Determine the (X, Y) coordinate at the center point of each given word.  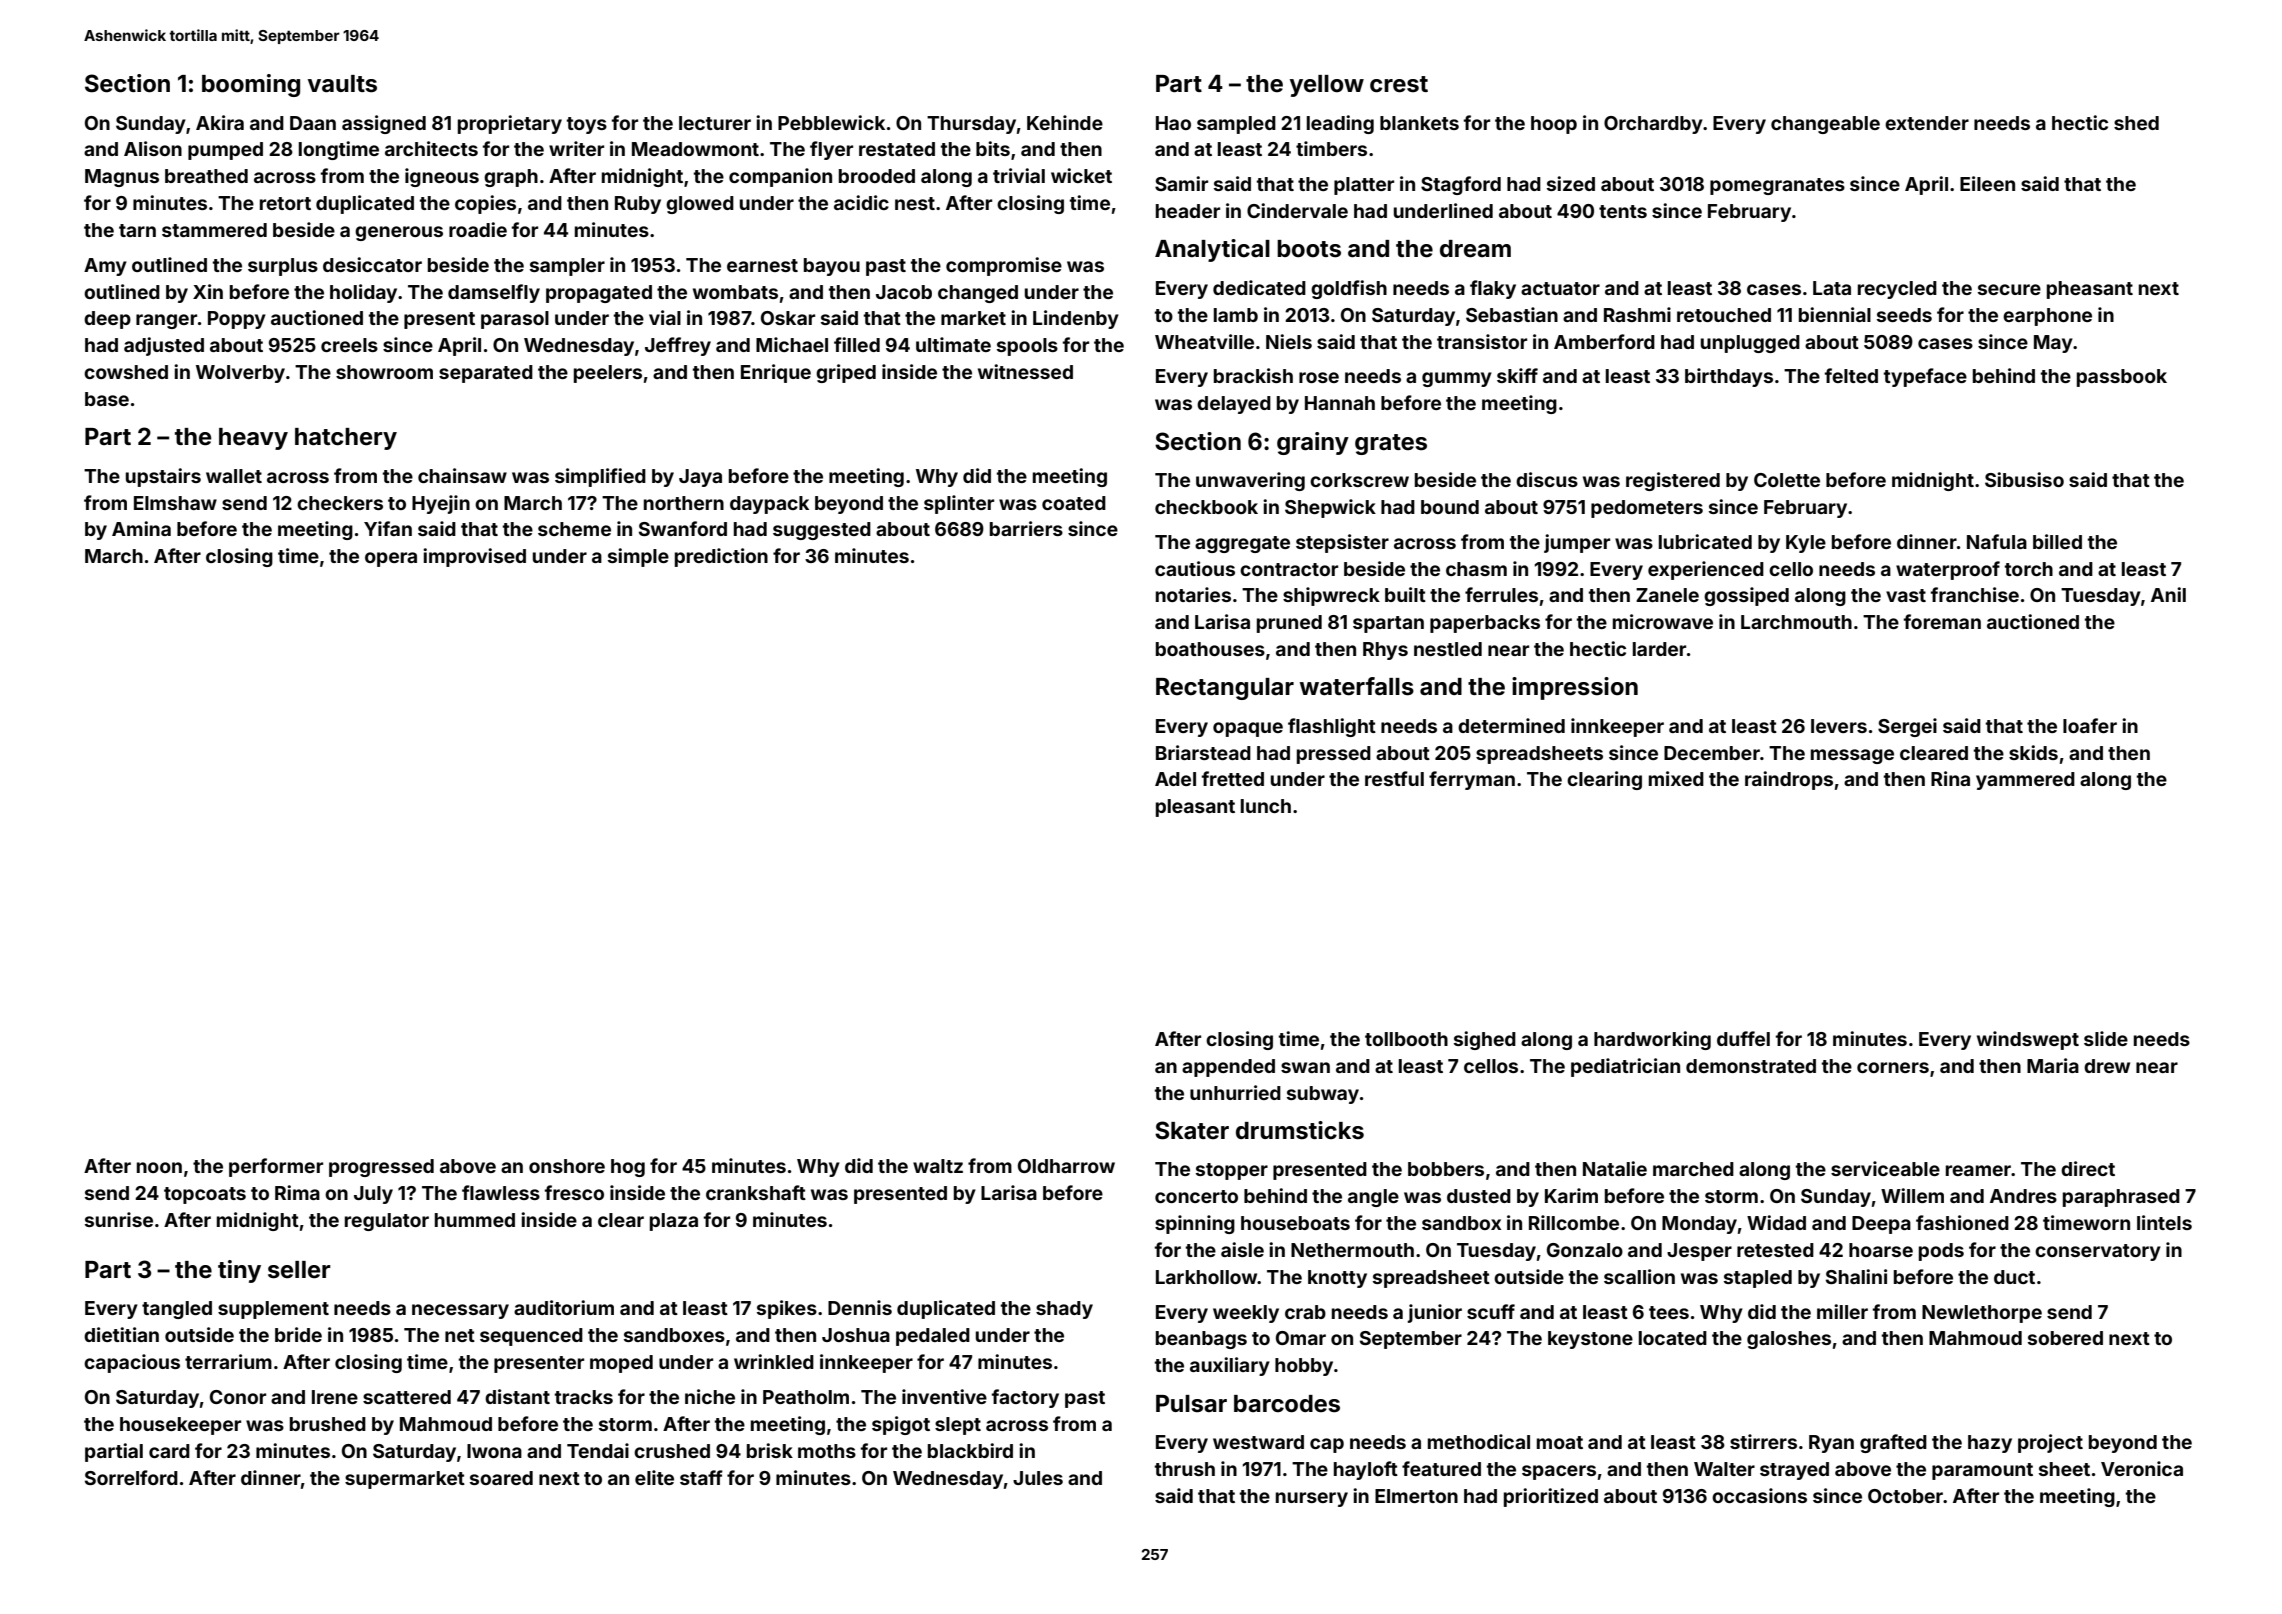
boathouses (1210, 649)
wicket (1081, 175)
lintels (2164, 1222)
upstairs (163, 477)
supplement (273, 1310)
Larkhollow (1207, 1277)
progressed (381, 1168)
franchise (1975, 594)
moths (827, 1451)
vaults (342, 84)
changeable (1825, 125)
